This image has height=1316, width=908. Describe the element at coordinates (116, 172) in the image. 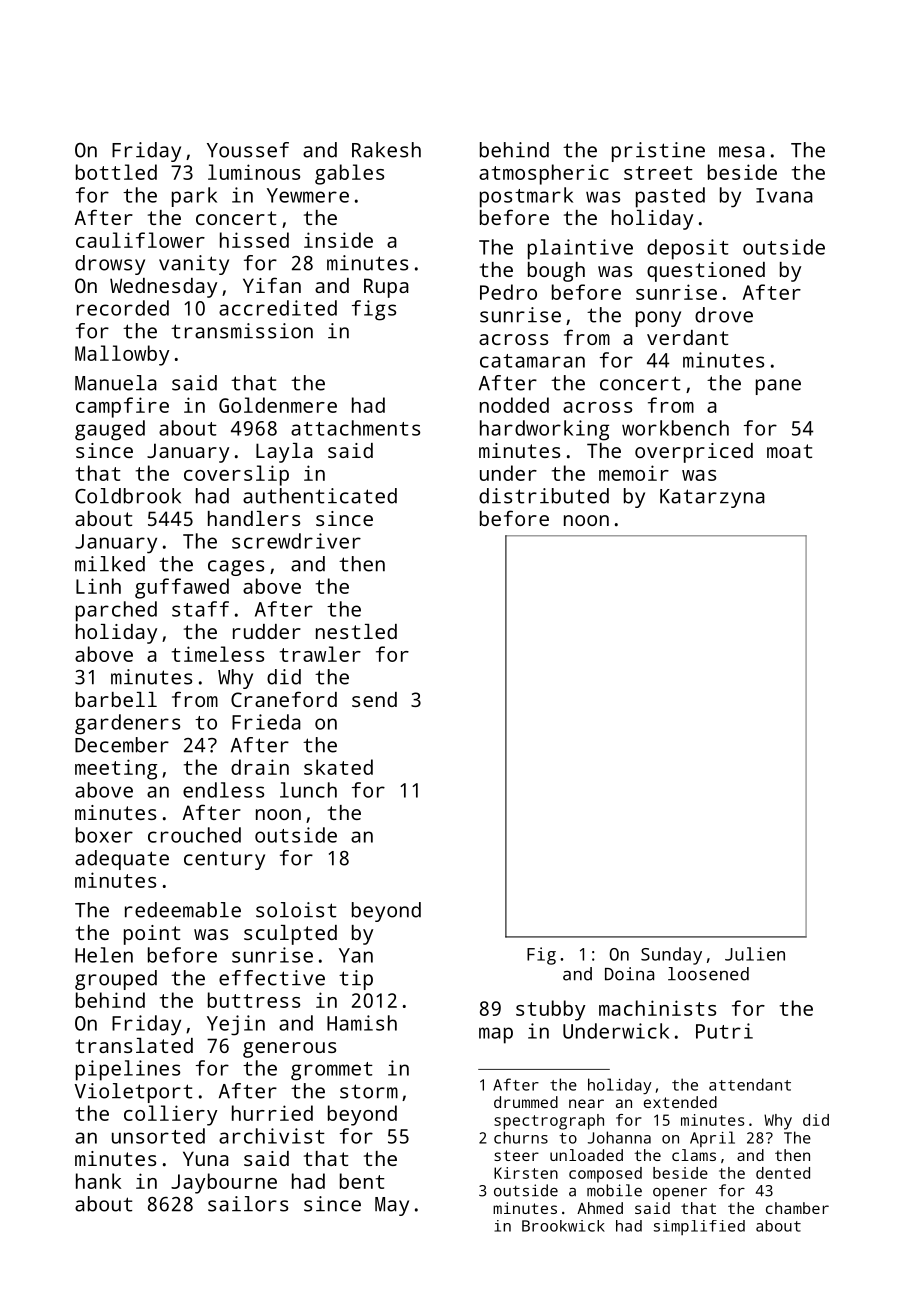

I see `bottled` at that location.
